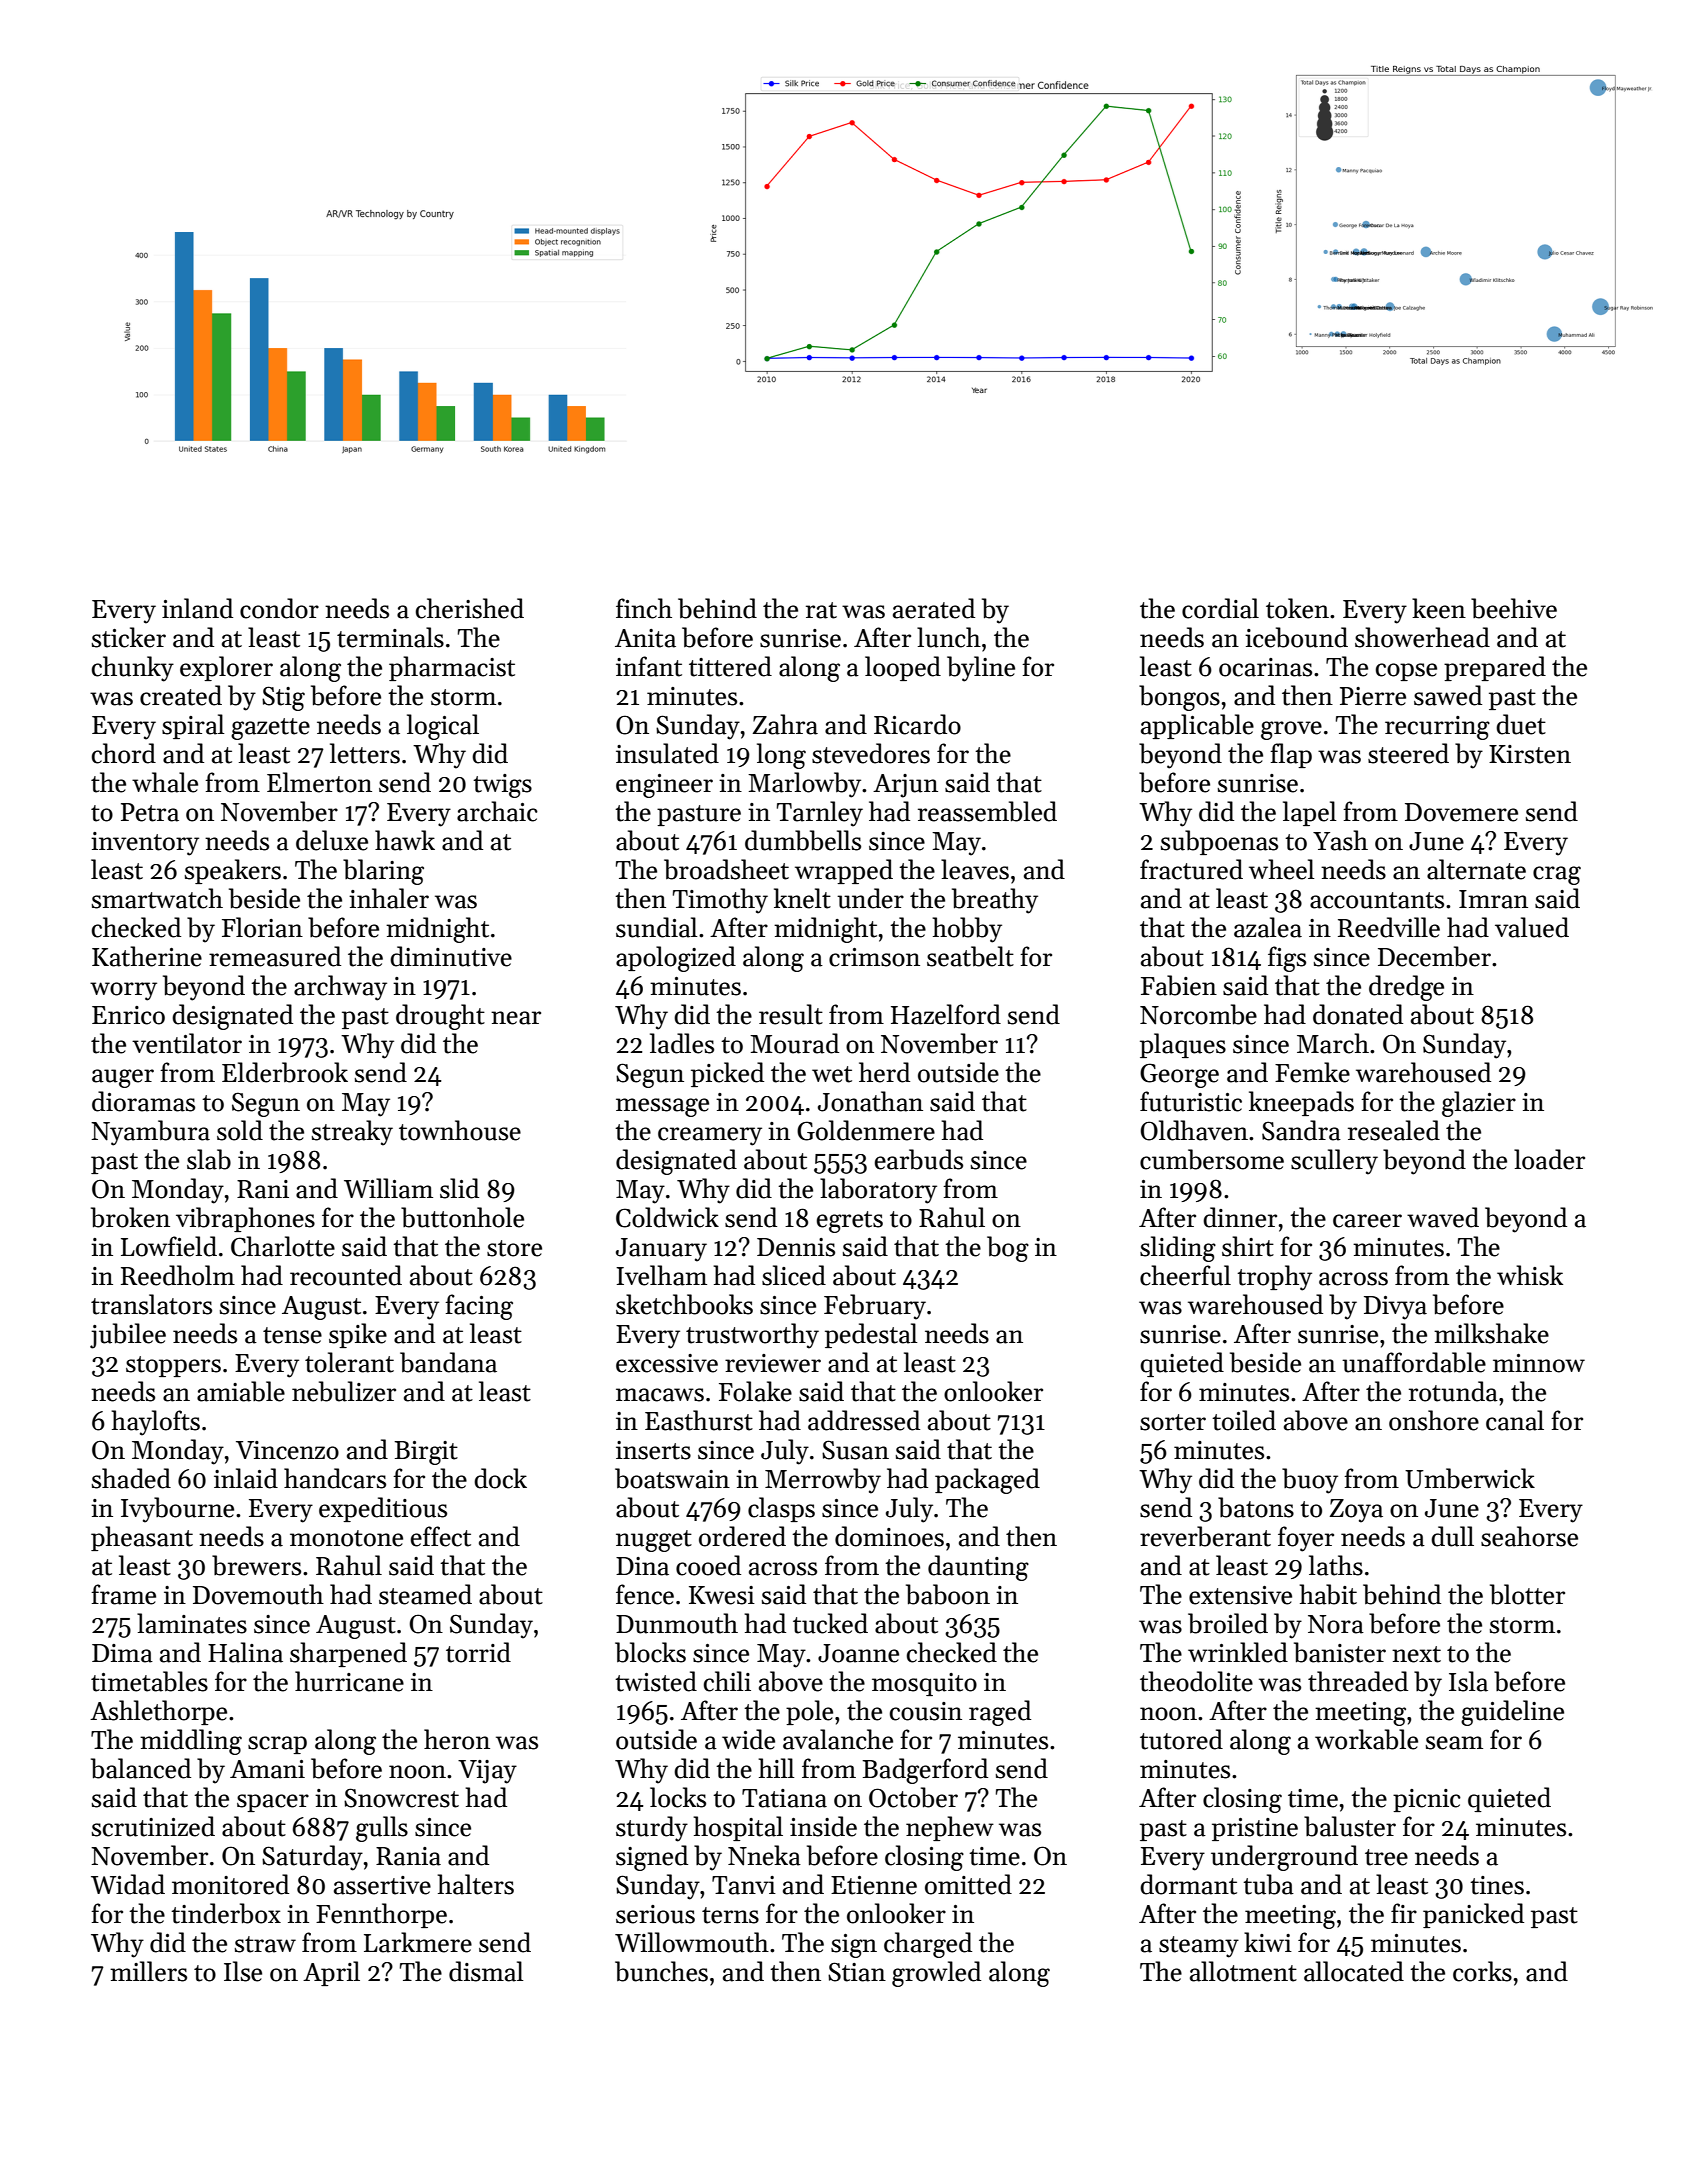  Describe the element at coordinates (1514, 608) in the screenshot. I see `beehive` at that location.
